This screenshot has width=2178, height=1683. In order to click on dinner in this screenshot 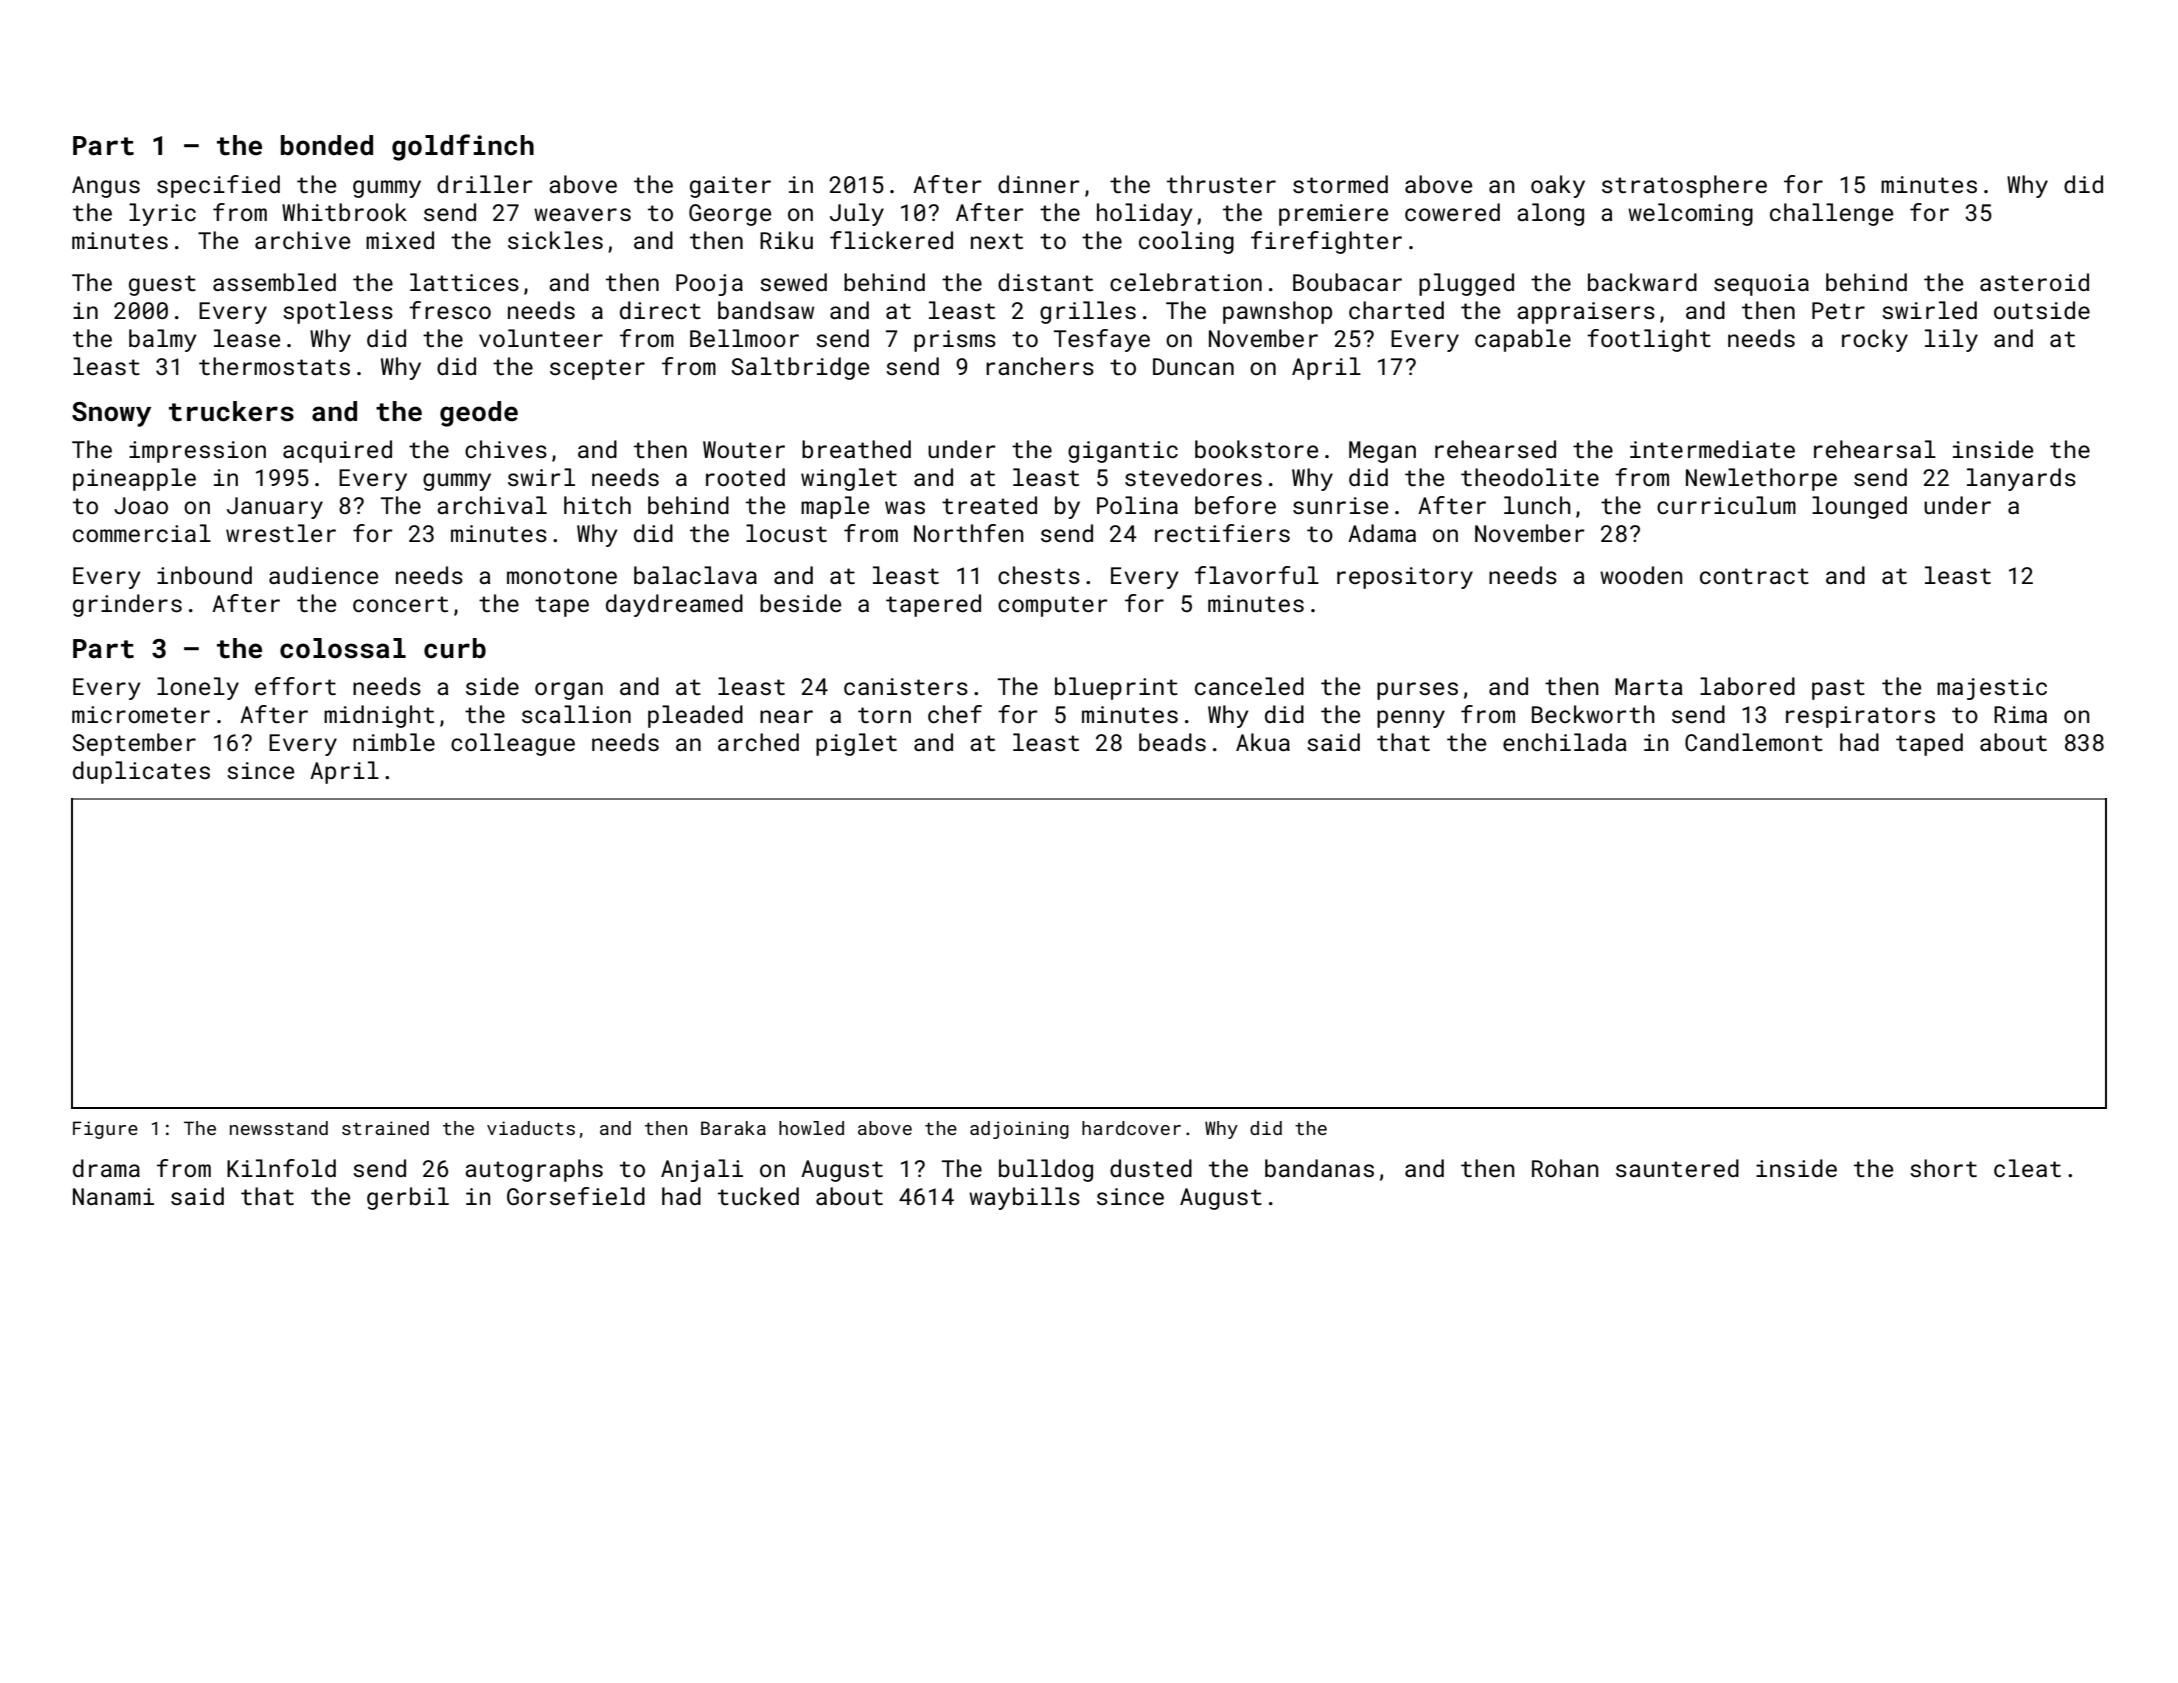, I will do `click(1038, 184)`.
